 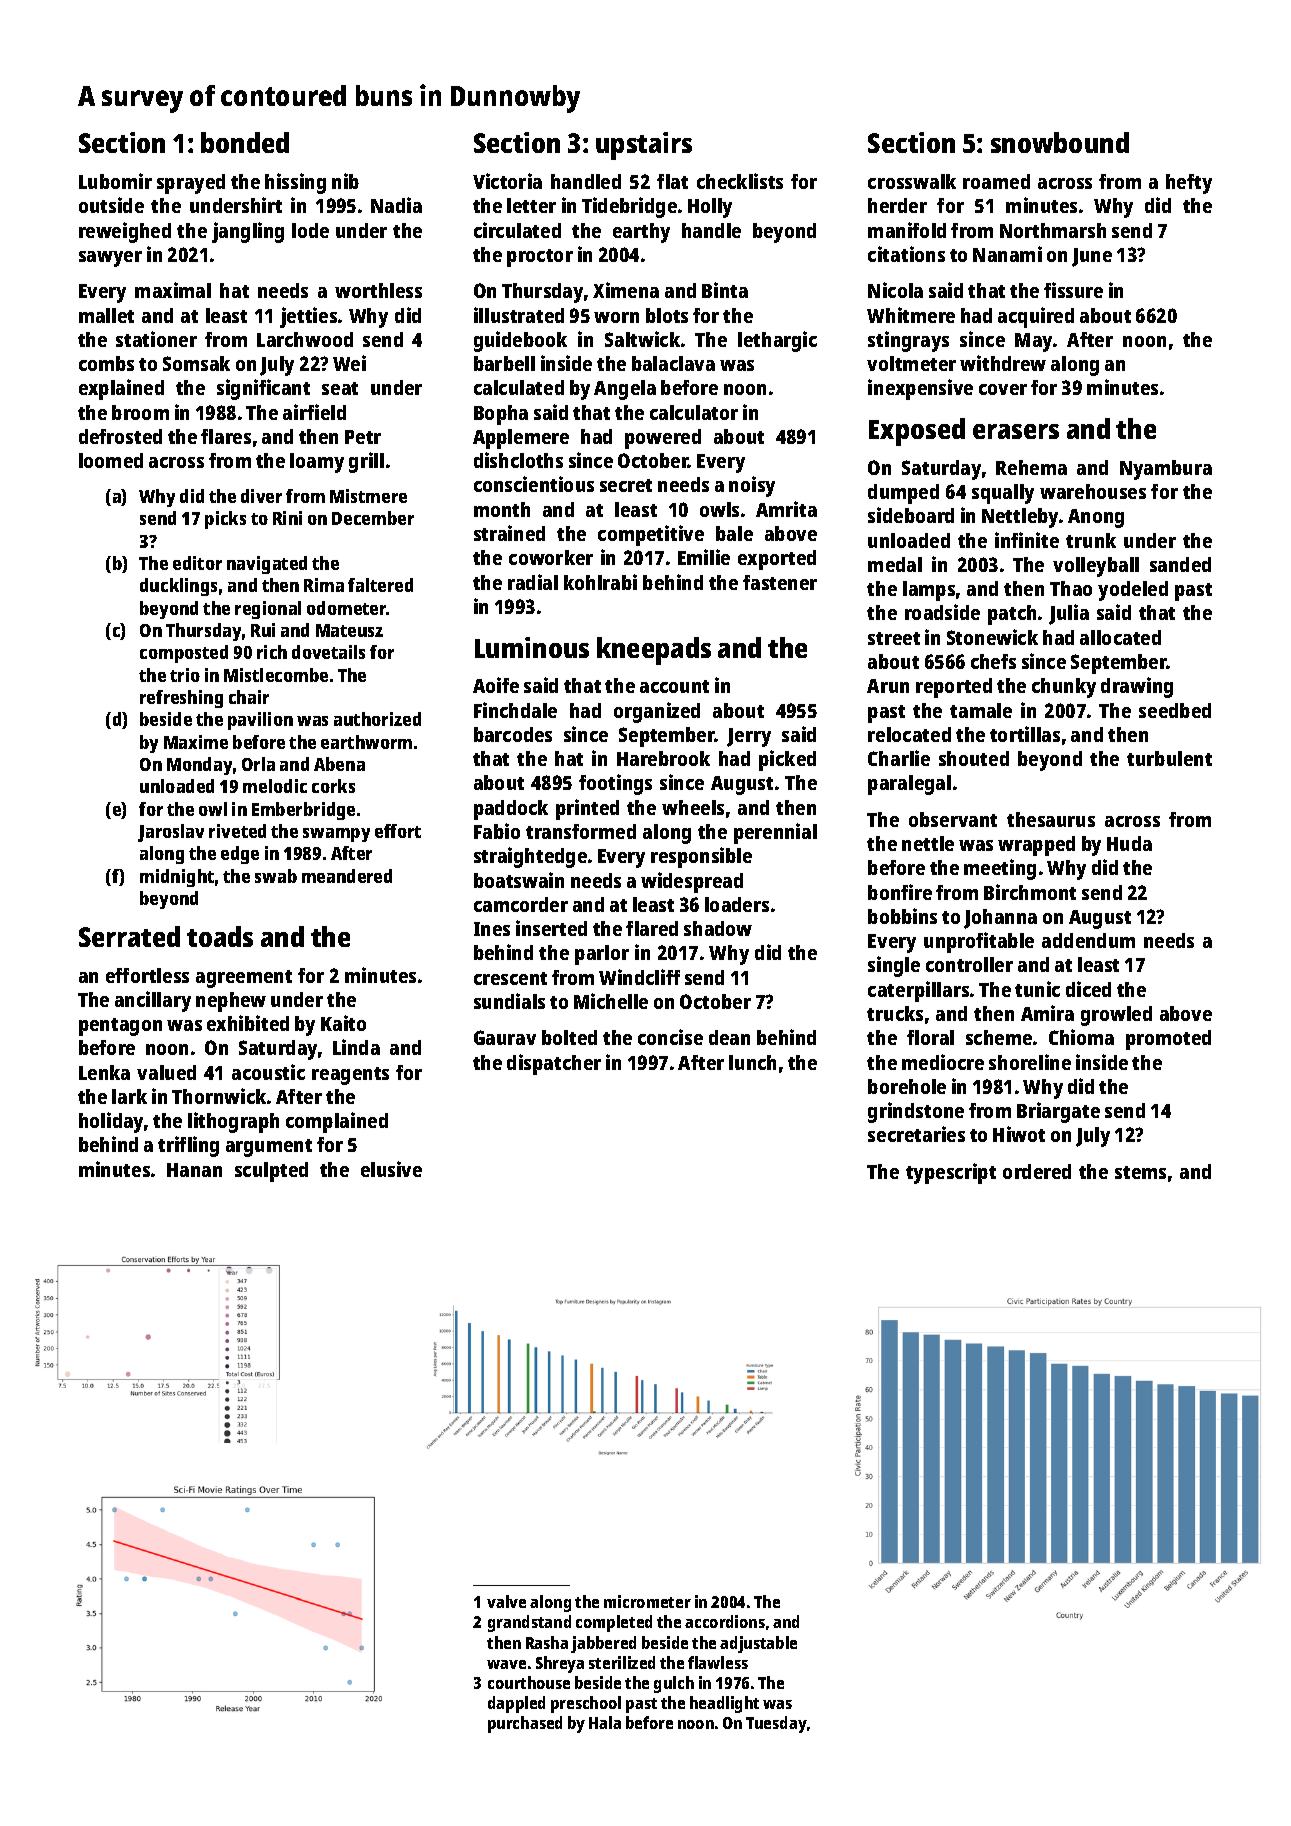 What do you see at coordinates (740, 181) in the screenshot?
I see `checklists` at bounding box center [740, 181].
